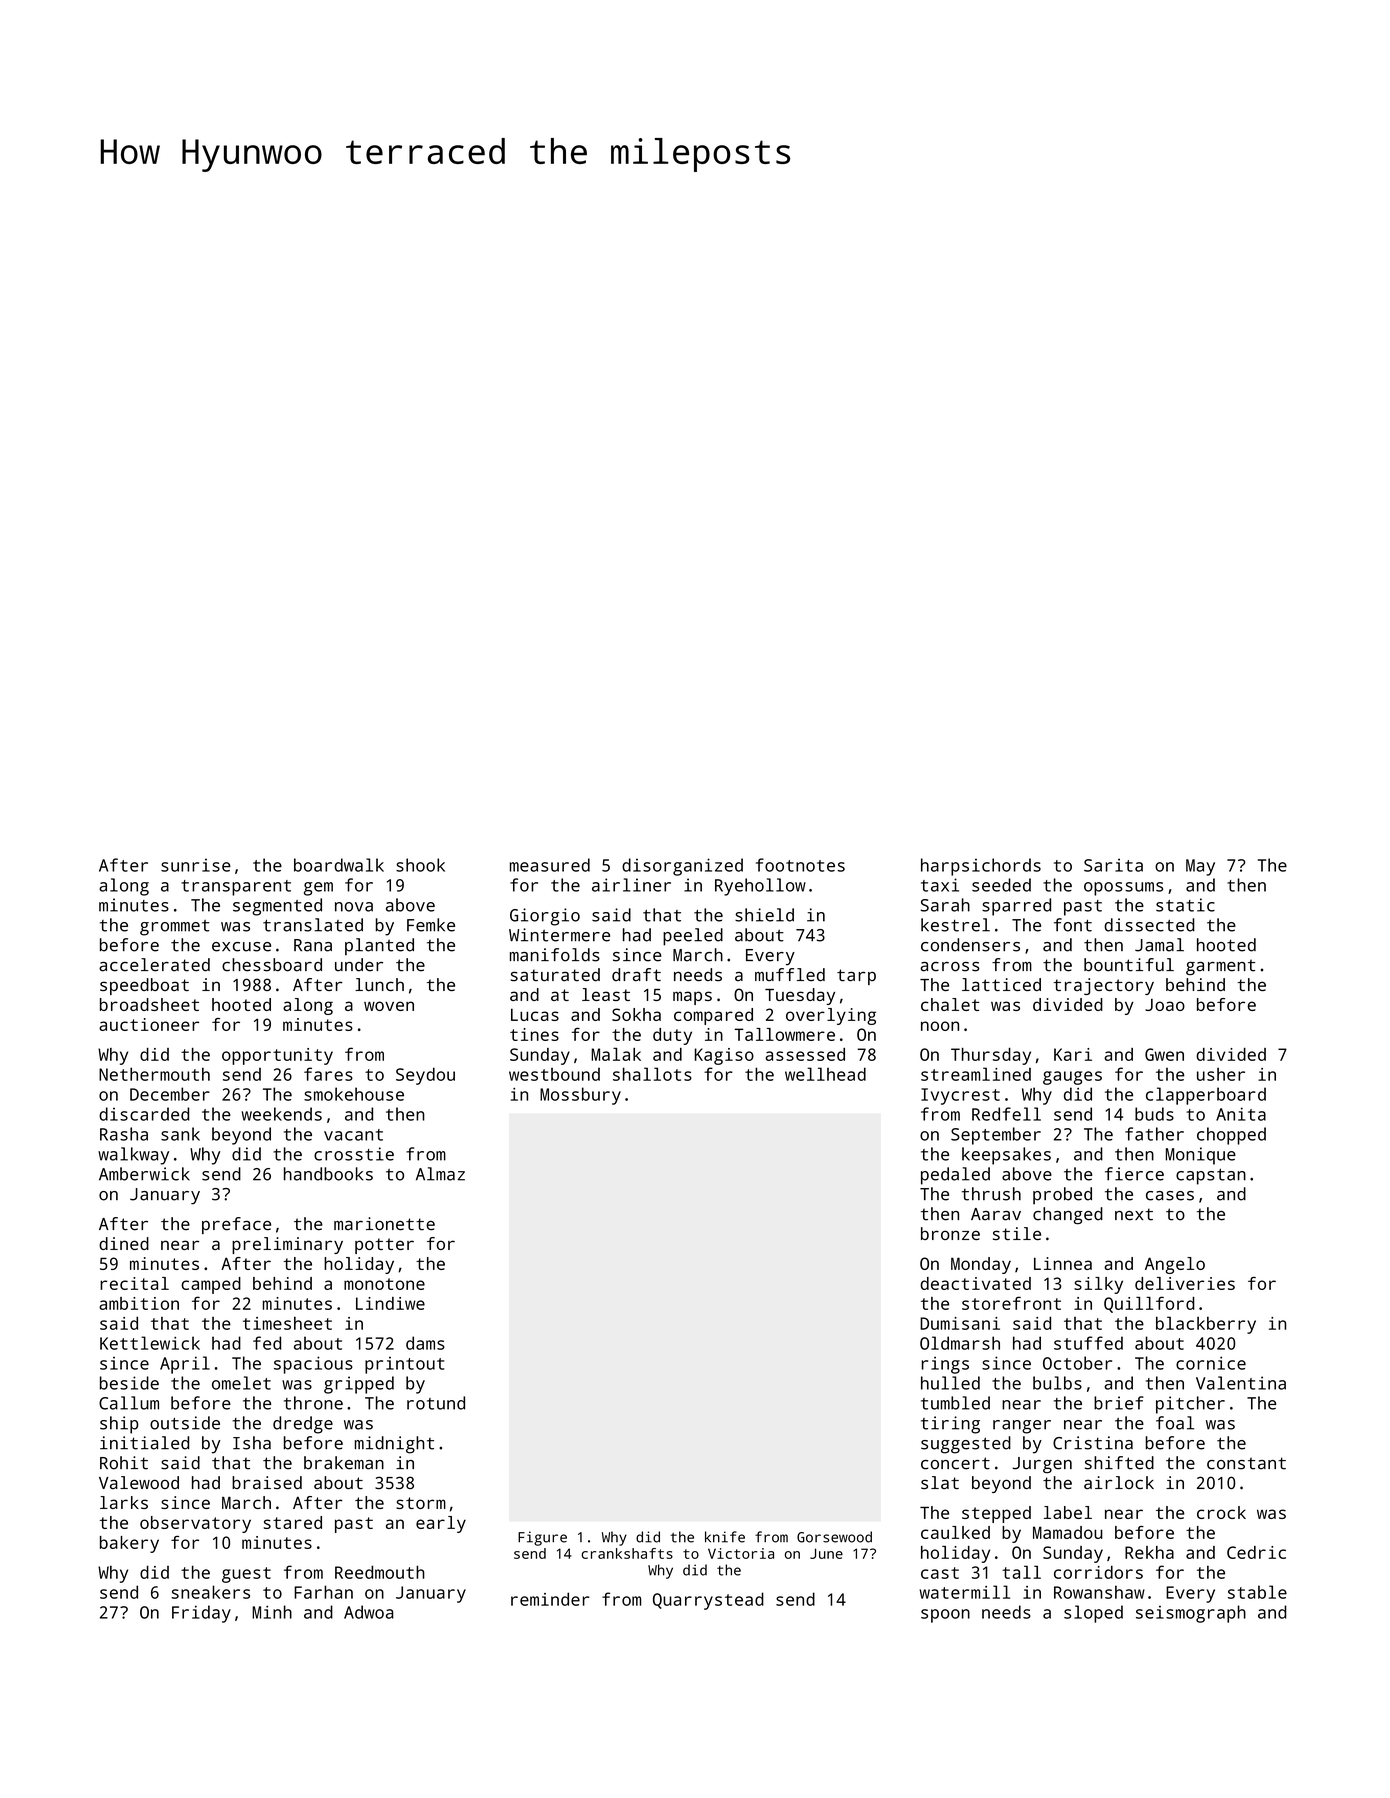  Describe the element at coordinates (436, 1403) in the screenshot. I see `rotund` at that location.
